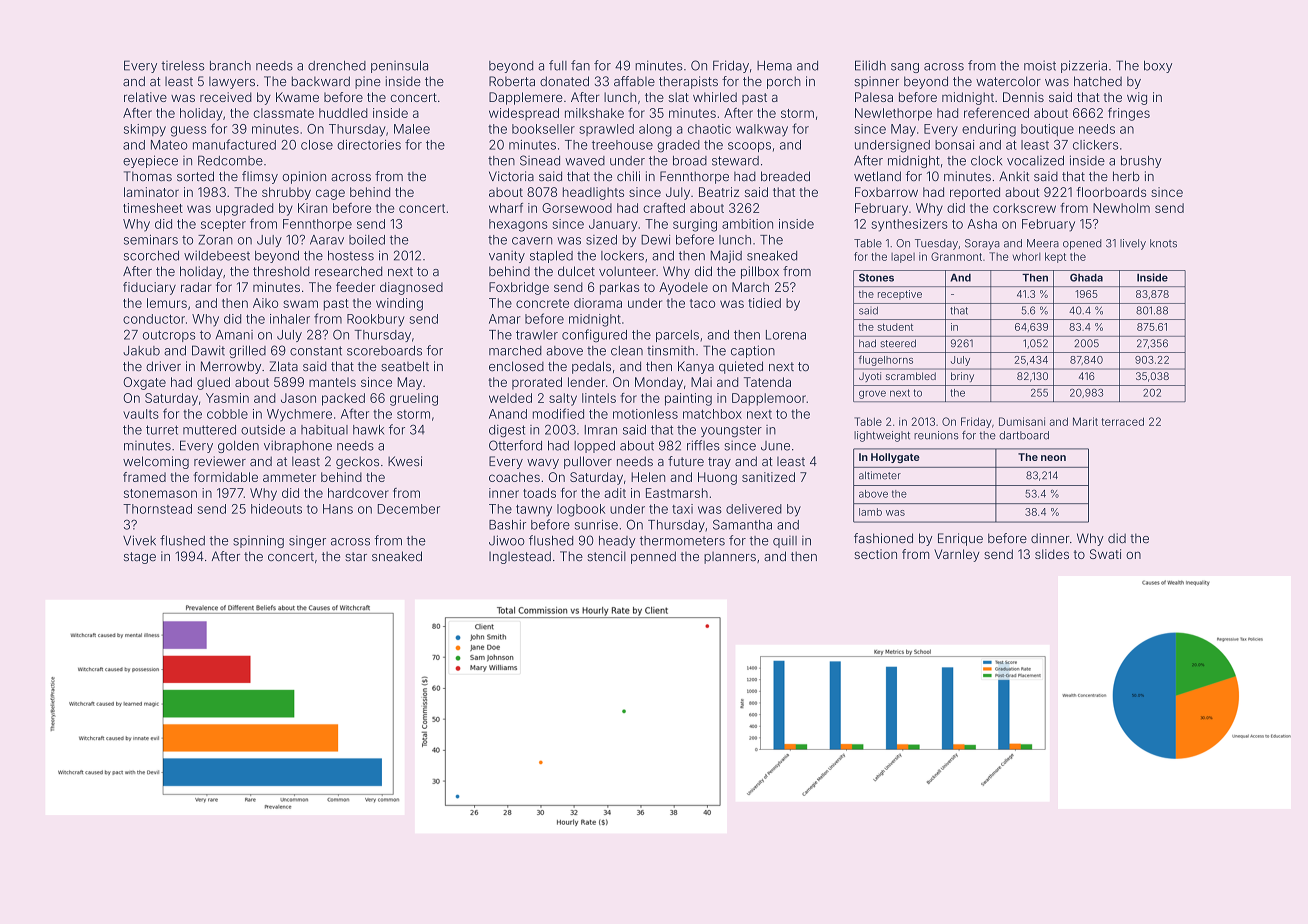  I want to click on digest, so click(507, 431).
